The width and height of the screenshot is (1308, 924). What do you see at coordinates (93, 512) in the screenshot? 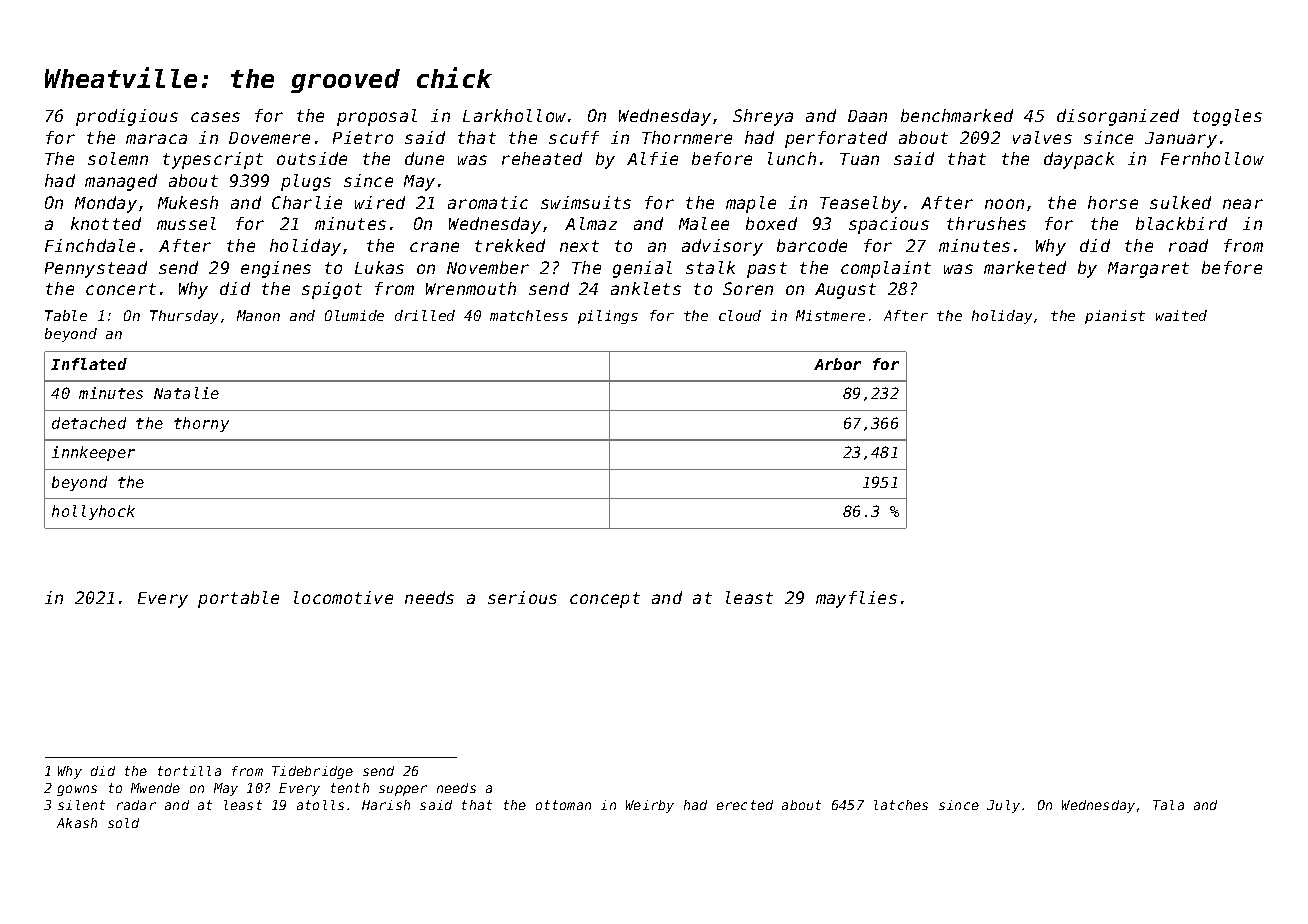
I see `hollyhock` at bounding box center [93, 512].
